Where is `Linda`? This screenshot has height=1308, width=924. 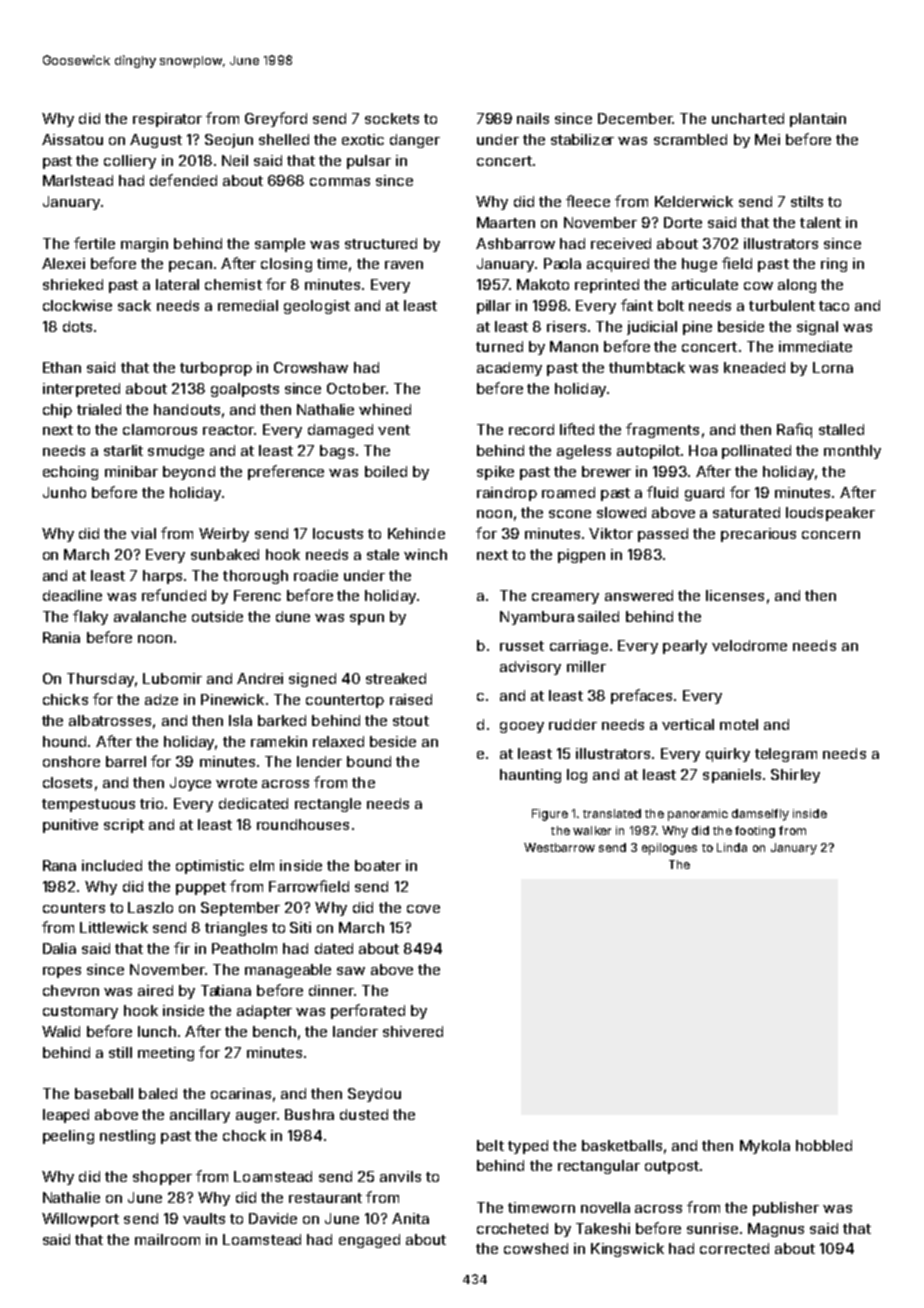
Linda is located at coordinates (732, 847).
